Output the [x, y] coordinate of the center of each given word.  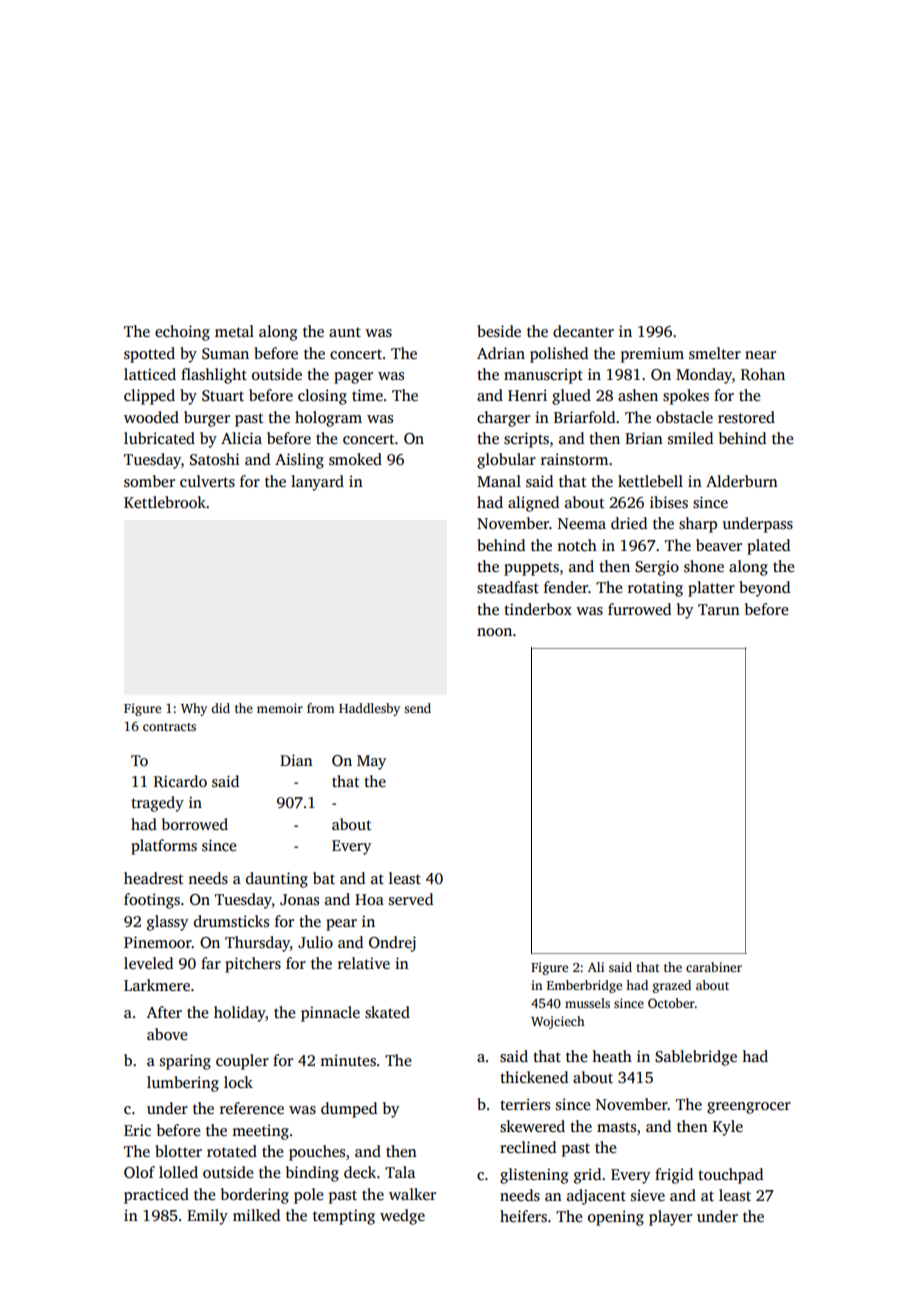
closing [322, 397]
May [371, 762]
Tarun [719, 609]
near [760, 355]
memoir [280, 708]
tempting [344, 1217]
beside [499, 331]
